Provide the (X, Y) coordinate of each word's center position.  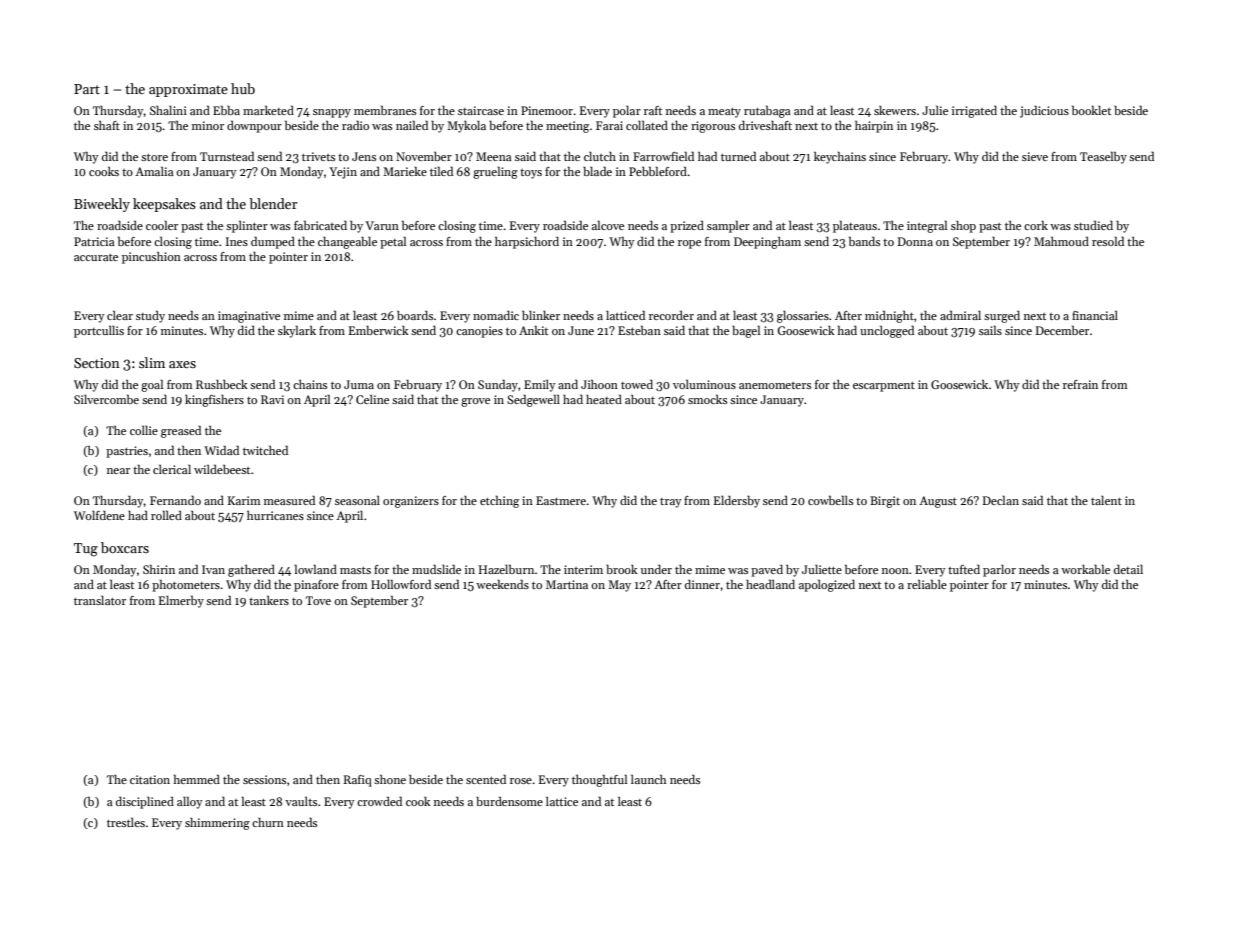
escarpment (884, 386)
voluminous (704, 384)
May (619, 586)
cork (1036, 225)
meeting (567, 127)
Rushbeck (222, 384)
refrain (1080, 384)
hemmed (197, 779)
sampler (728, 226)
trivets (318, 156)
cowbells (830, 500)
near (118, 471)
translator (100, 600)
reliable (927, 584)
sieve (1035, 156)
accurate (96, 257)
